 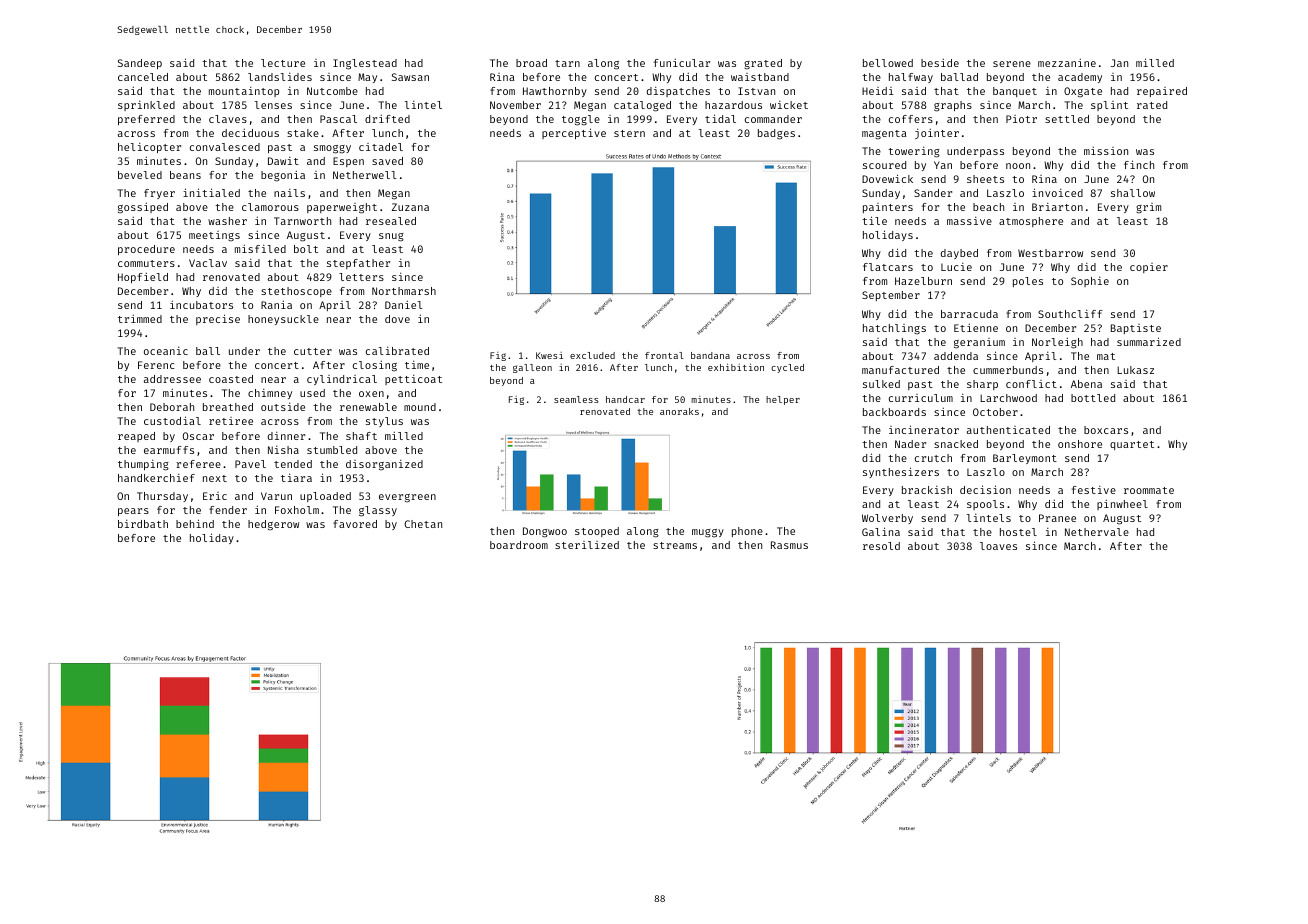 What do you see at coordinates (143, 524) in the screenshot?
I see `birdbath` at bounding box center [143, 524].
